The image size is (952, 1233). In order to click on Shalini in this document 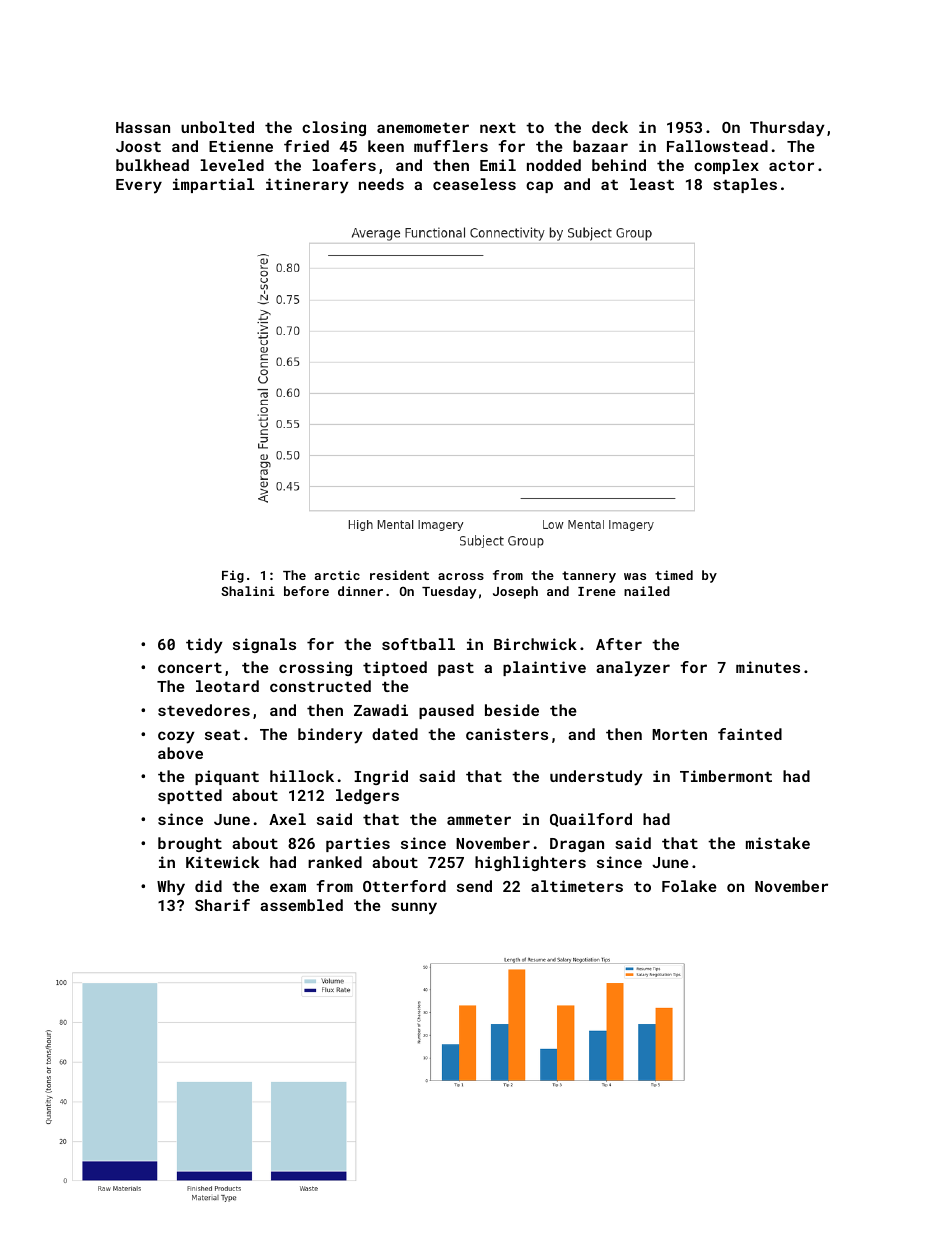, I will do `click(248, 591)`.
